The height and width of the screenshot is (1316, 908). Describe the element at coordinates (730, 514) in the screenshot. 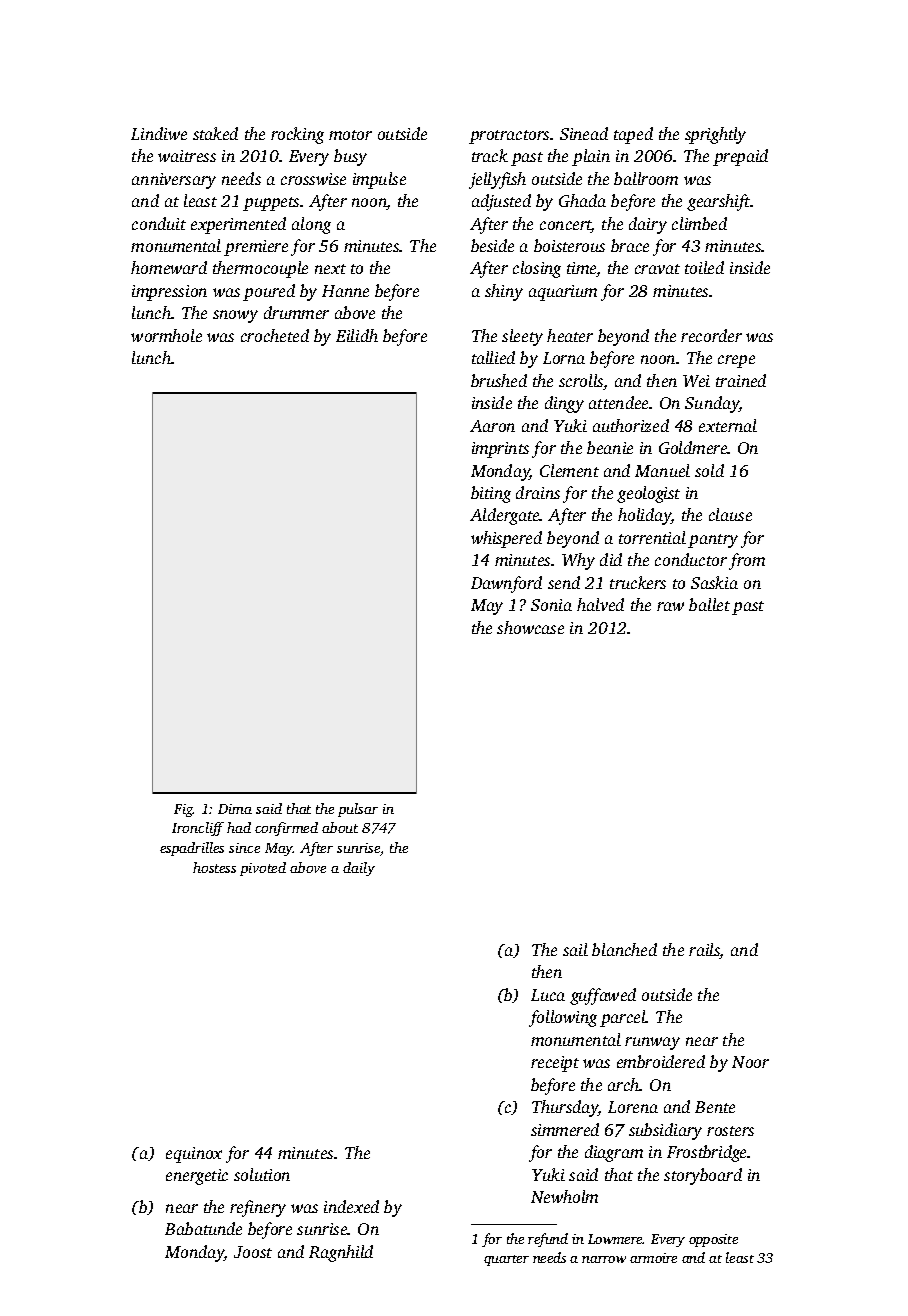

I see `clause` at that location.
